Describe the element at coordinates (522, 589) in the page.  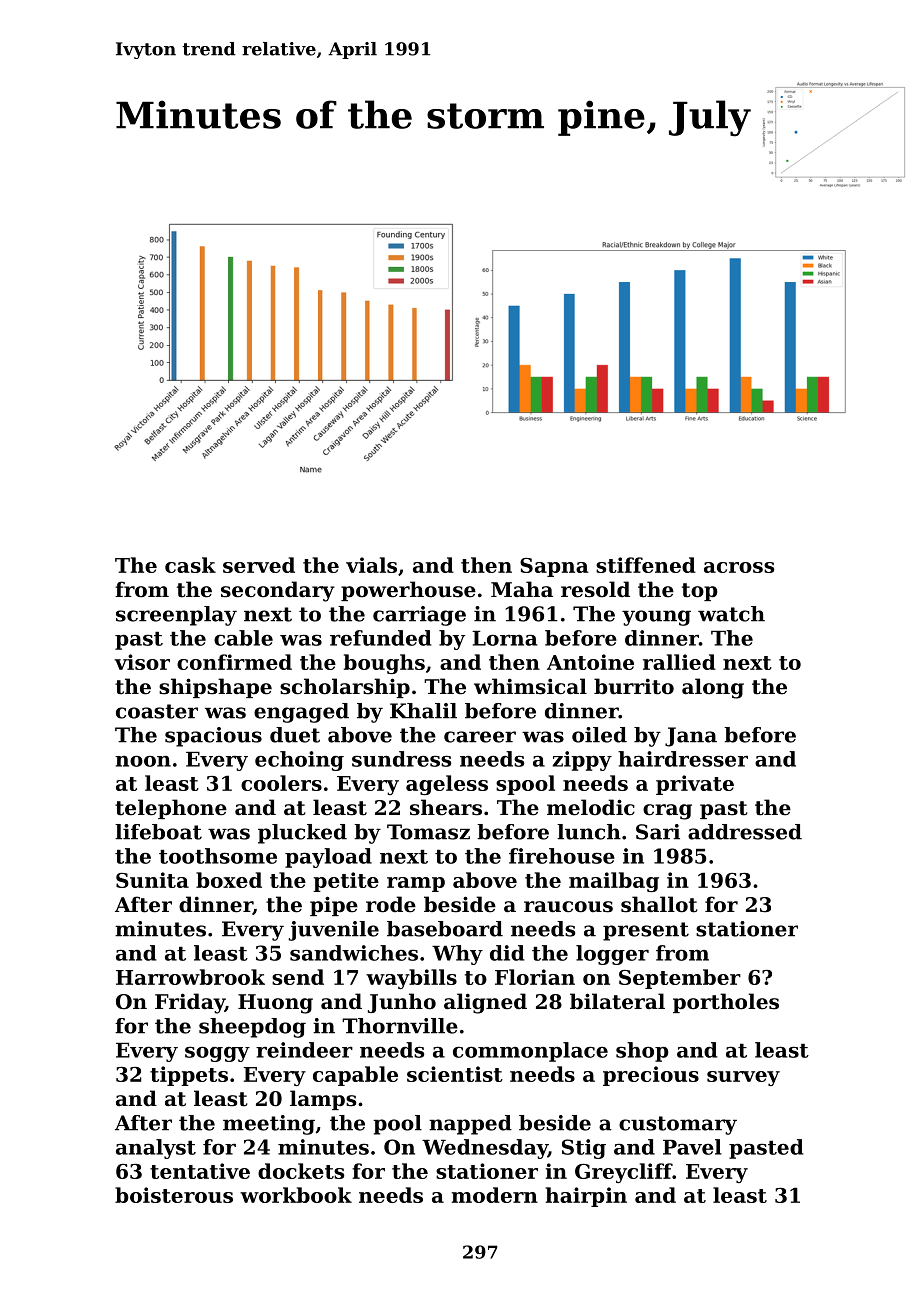
I see `Maha` at that location.
